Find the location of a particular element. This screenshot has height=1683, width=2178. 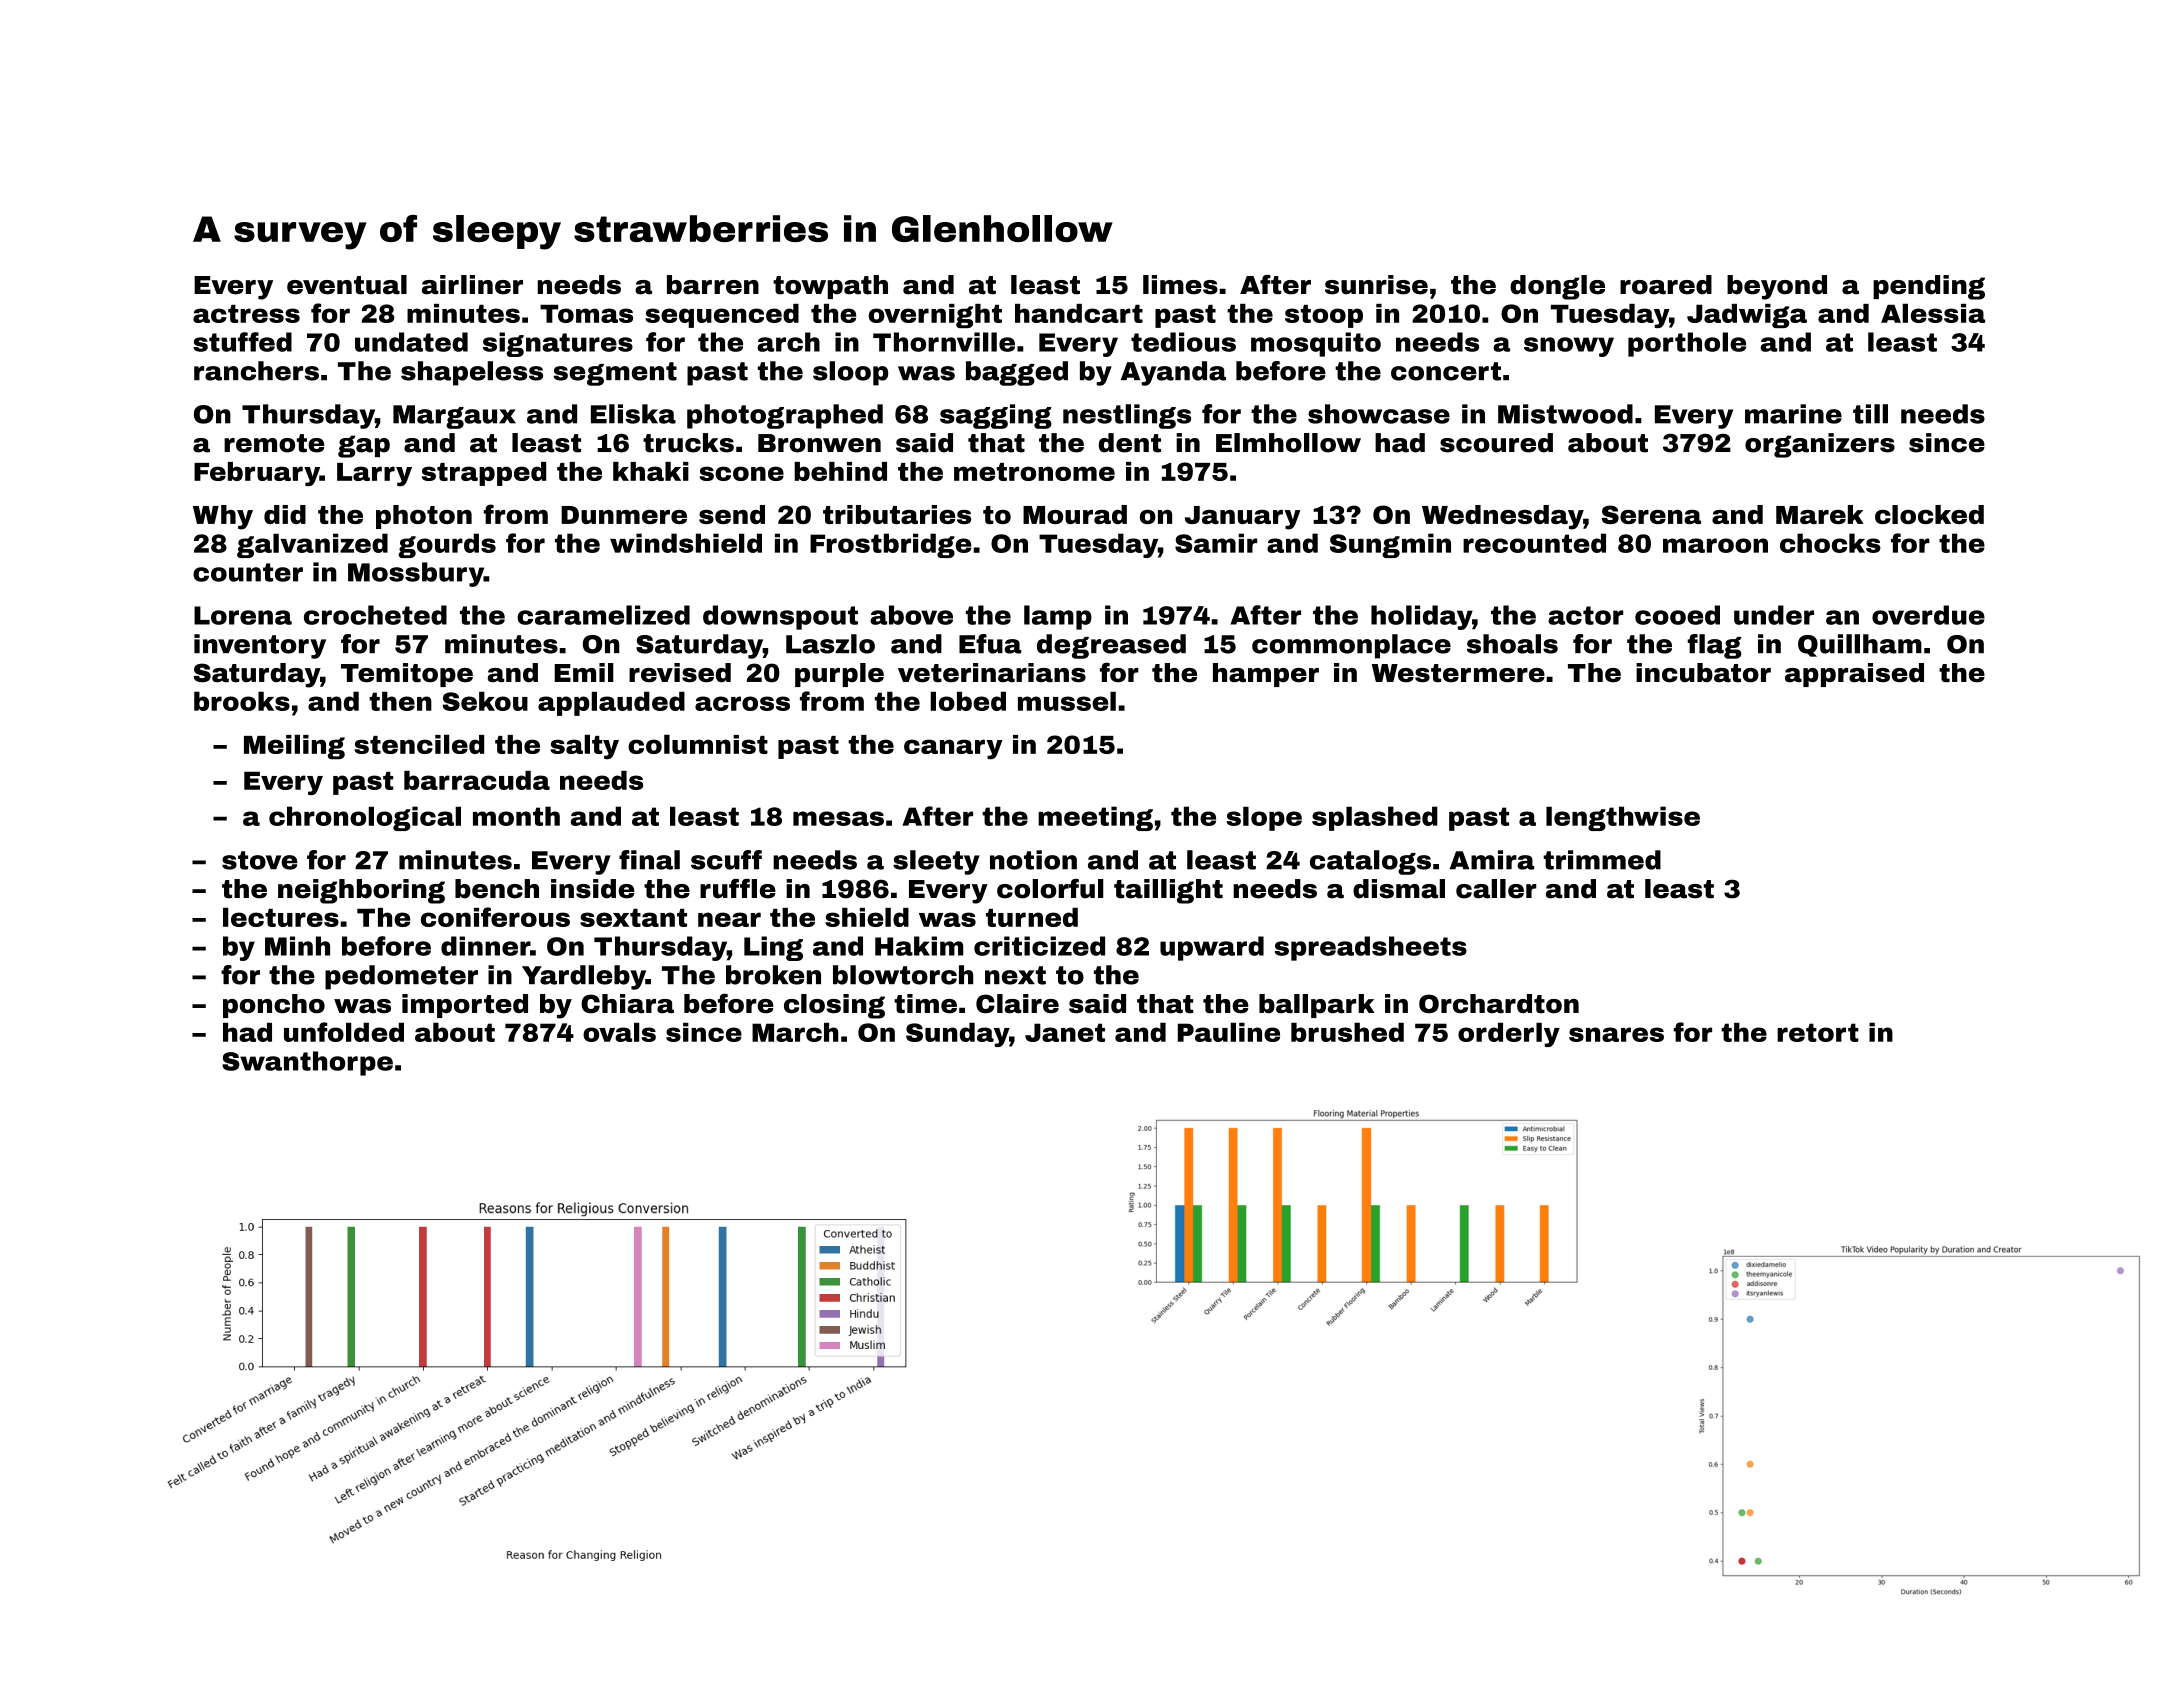

airliner is located at coordinates (472, 285).
